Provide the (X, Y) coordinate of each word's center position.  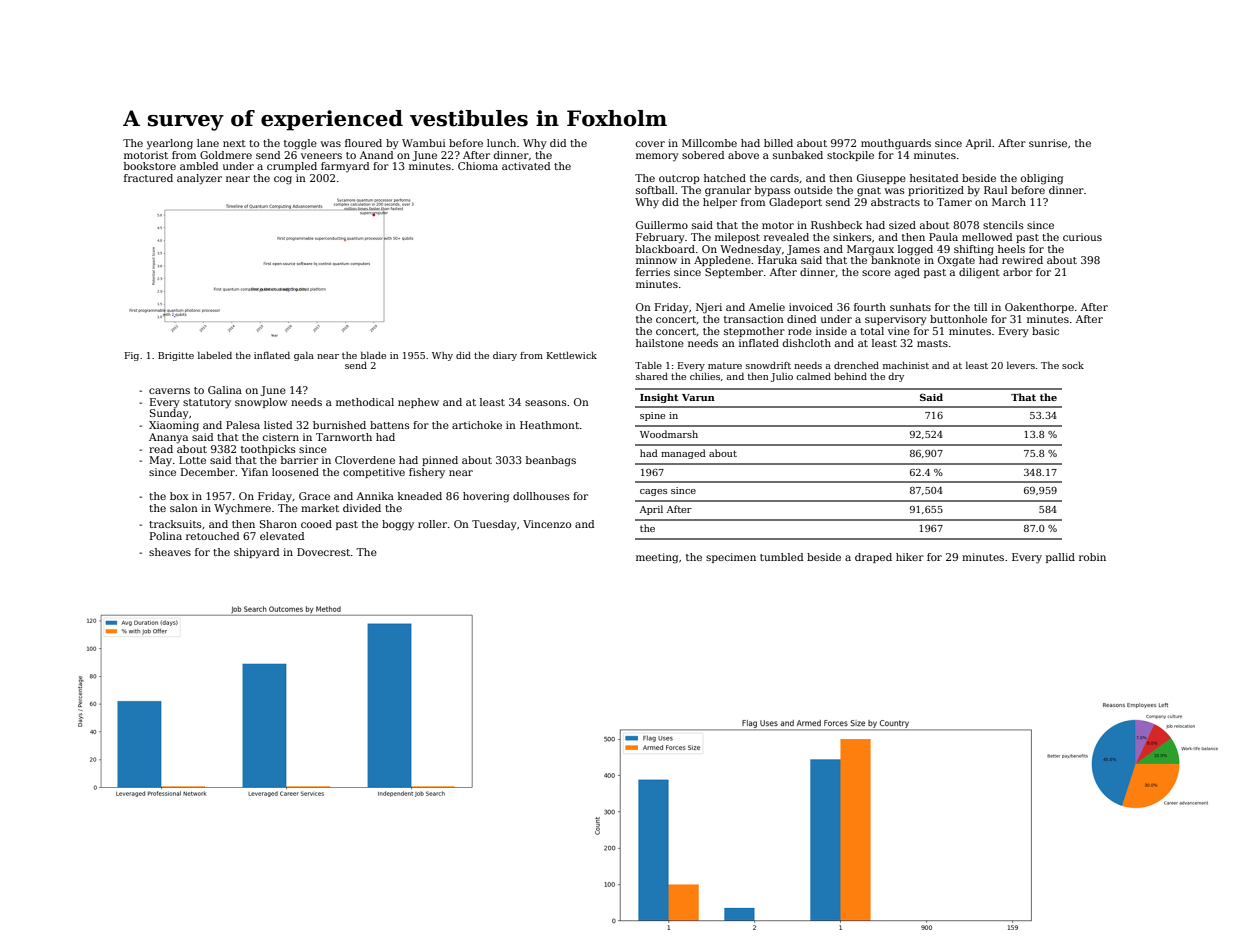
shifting (974, 250)
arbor (1018, 272)
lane (208, 143)
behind (850, 376)
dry (896, 377)
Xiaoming (174, 426)
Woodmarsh (669, 434)
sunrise (1048, 143)
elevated (282, 536)
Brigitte (176, 356)
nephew (418, 403)
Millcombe (709, 143)
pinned (440, 461)
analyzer (199, 179)
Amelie (767, 307)
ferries (653, 272)
